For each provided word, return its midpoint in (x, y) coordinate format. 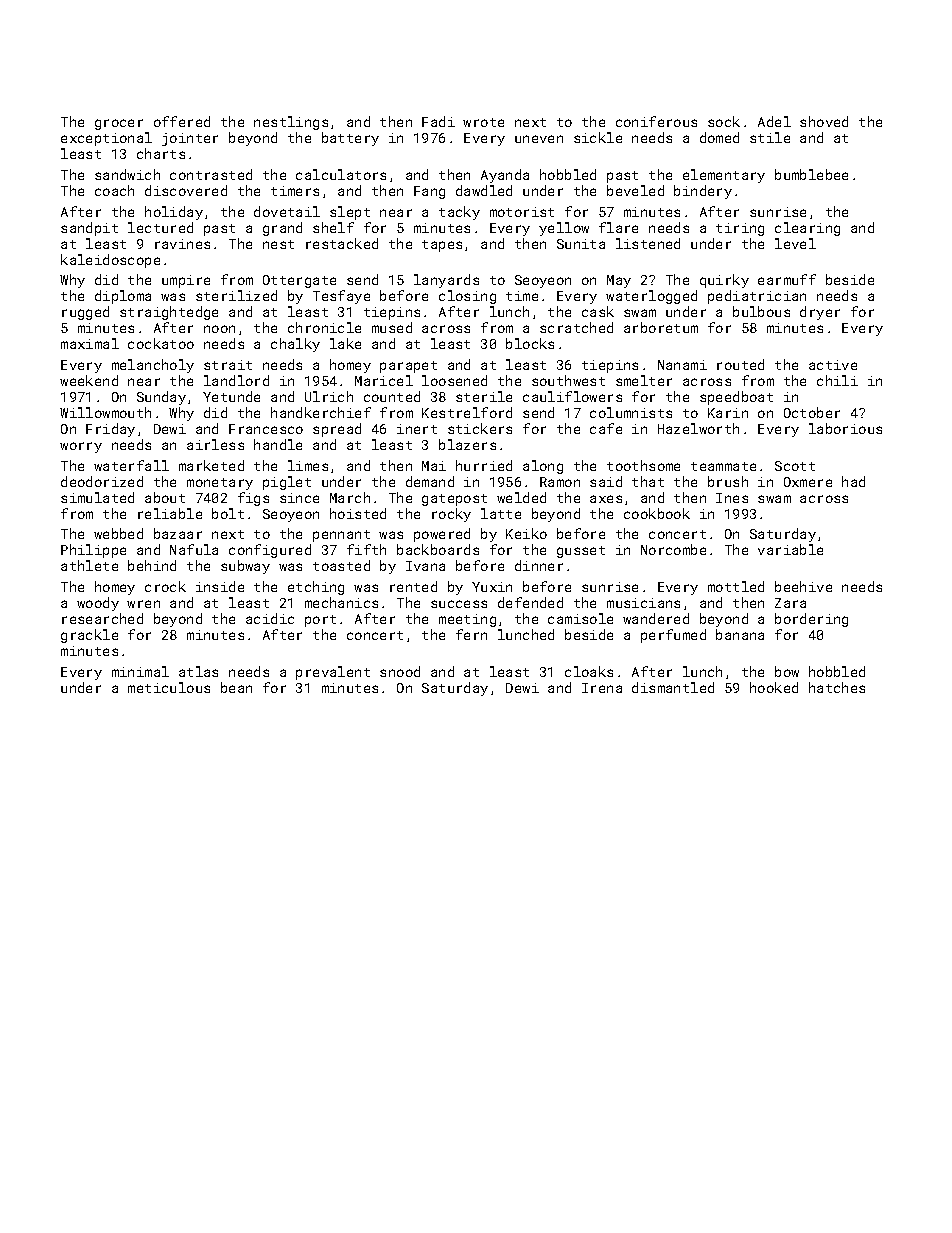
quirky (724, 281)
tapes (442, 246)
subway (245, 567)
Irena (602, 688)
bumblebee (811, 174)
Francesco (266, 429)
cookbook (657, 513)
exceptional (106, 139)
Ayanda (505, 176)
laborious (845, 428)
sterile (484, 396)
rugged (85, 313)
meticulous (169, 687)
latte (501, 513)
